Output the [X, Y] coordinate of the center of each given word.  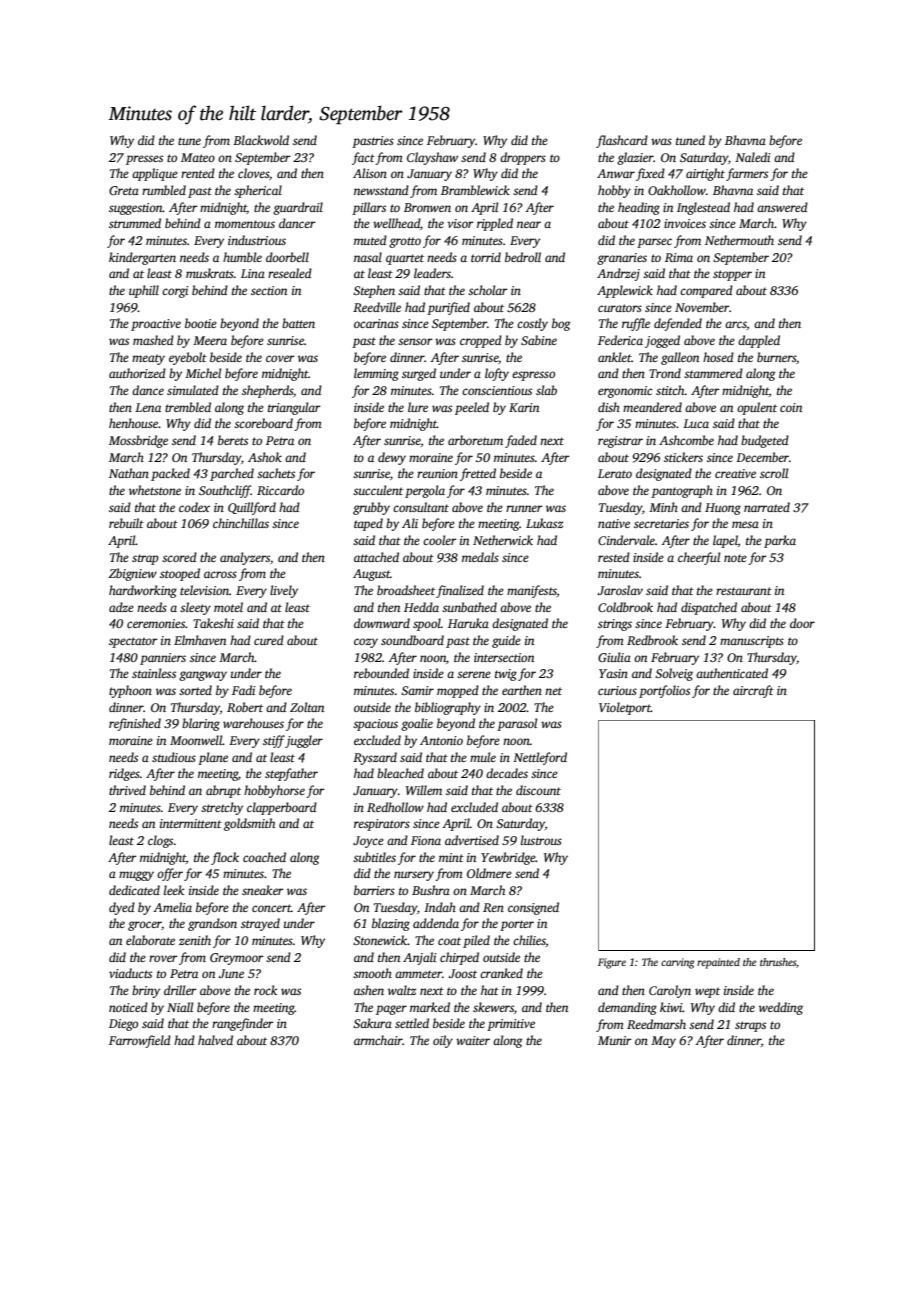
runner [524, 508]
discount [538, 790]
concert [271, 908]
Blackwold [261, 140]
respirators [382, 825]
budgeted [765, 441]
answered [782, 207]
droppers [523, 158]
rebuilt [126, 523]
